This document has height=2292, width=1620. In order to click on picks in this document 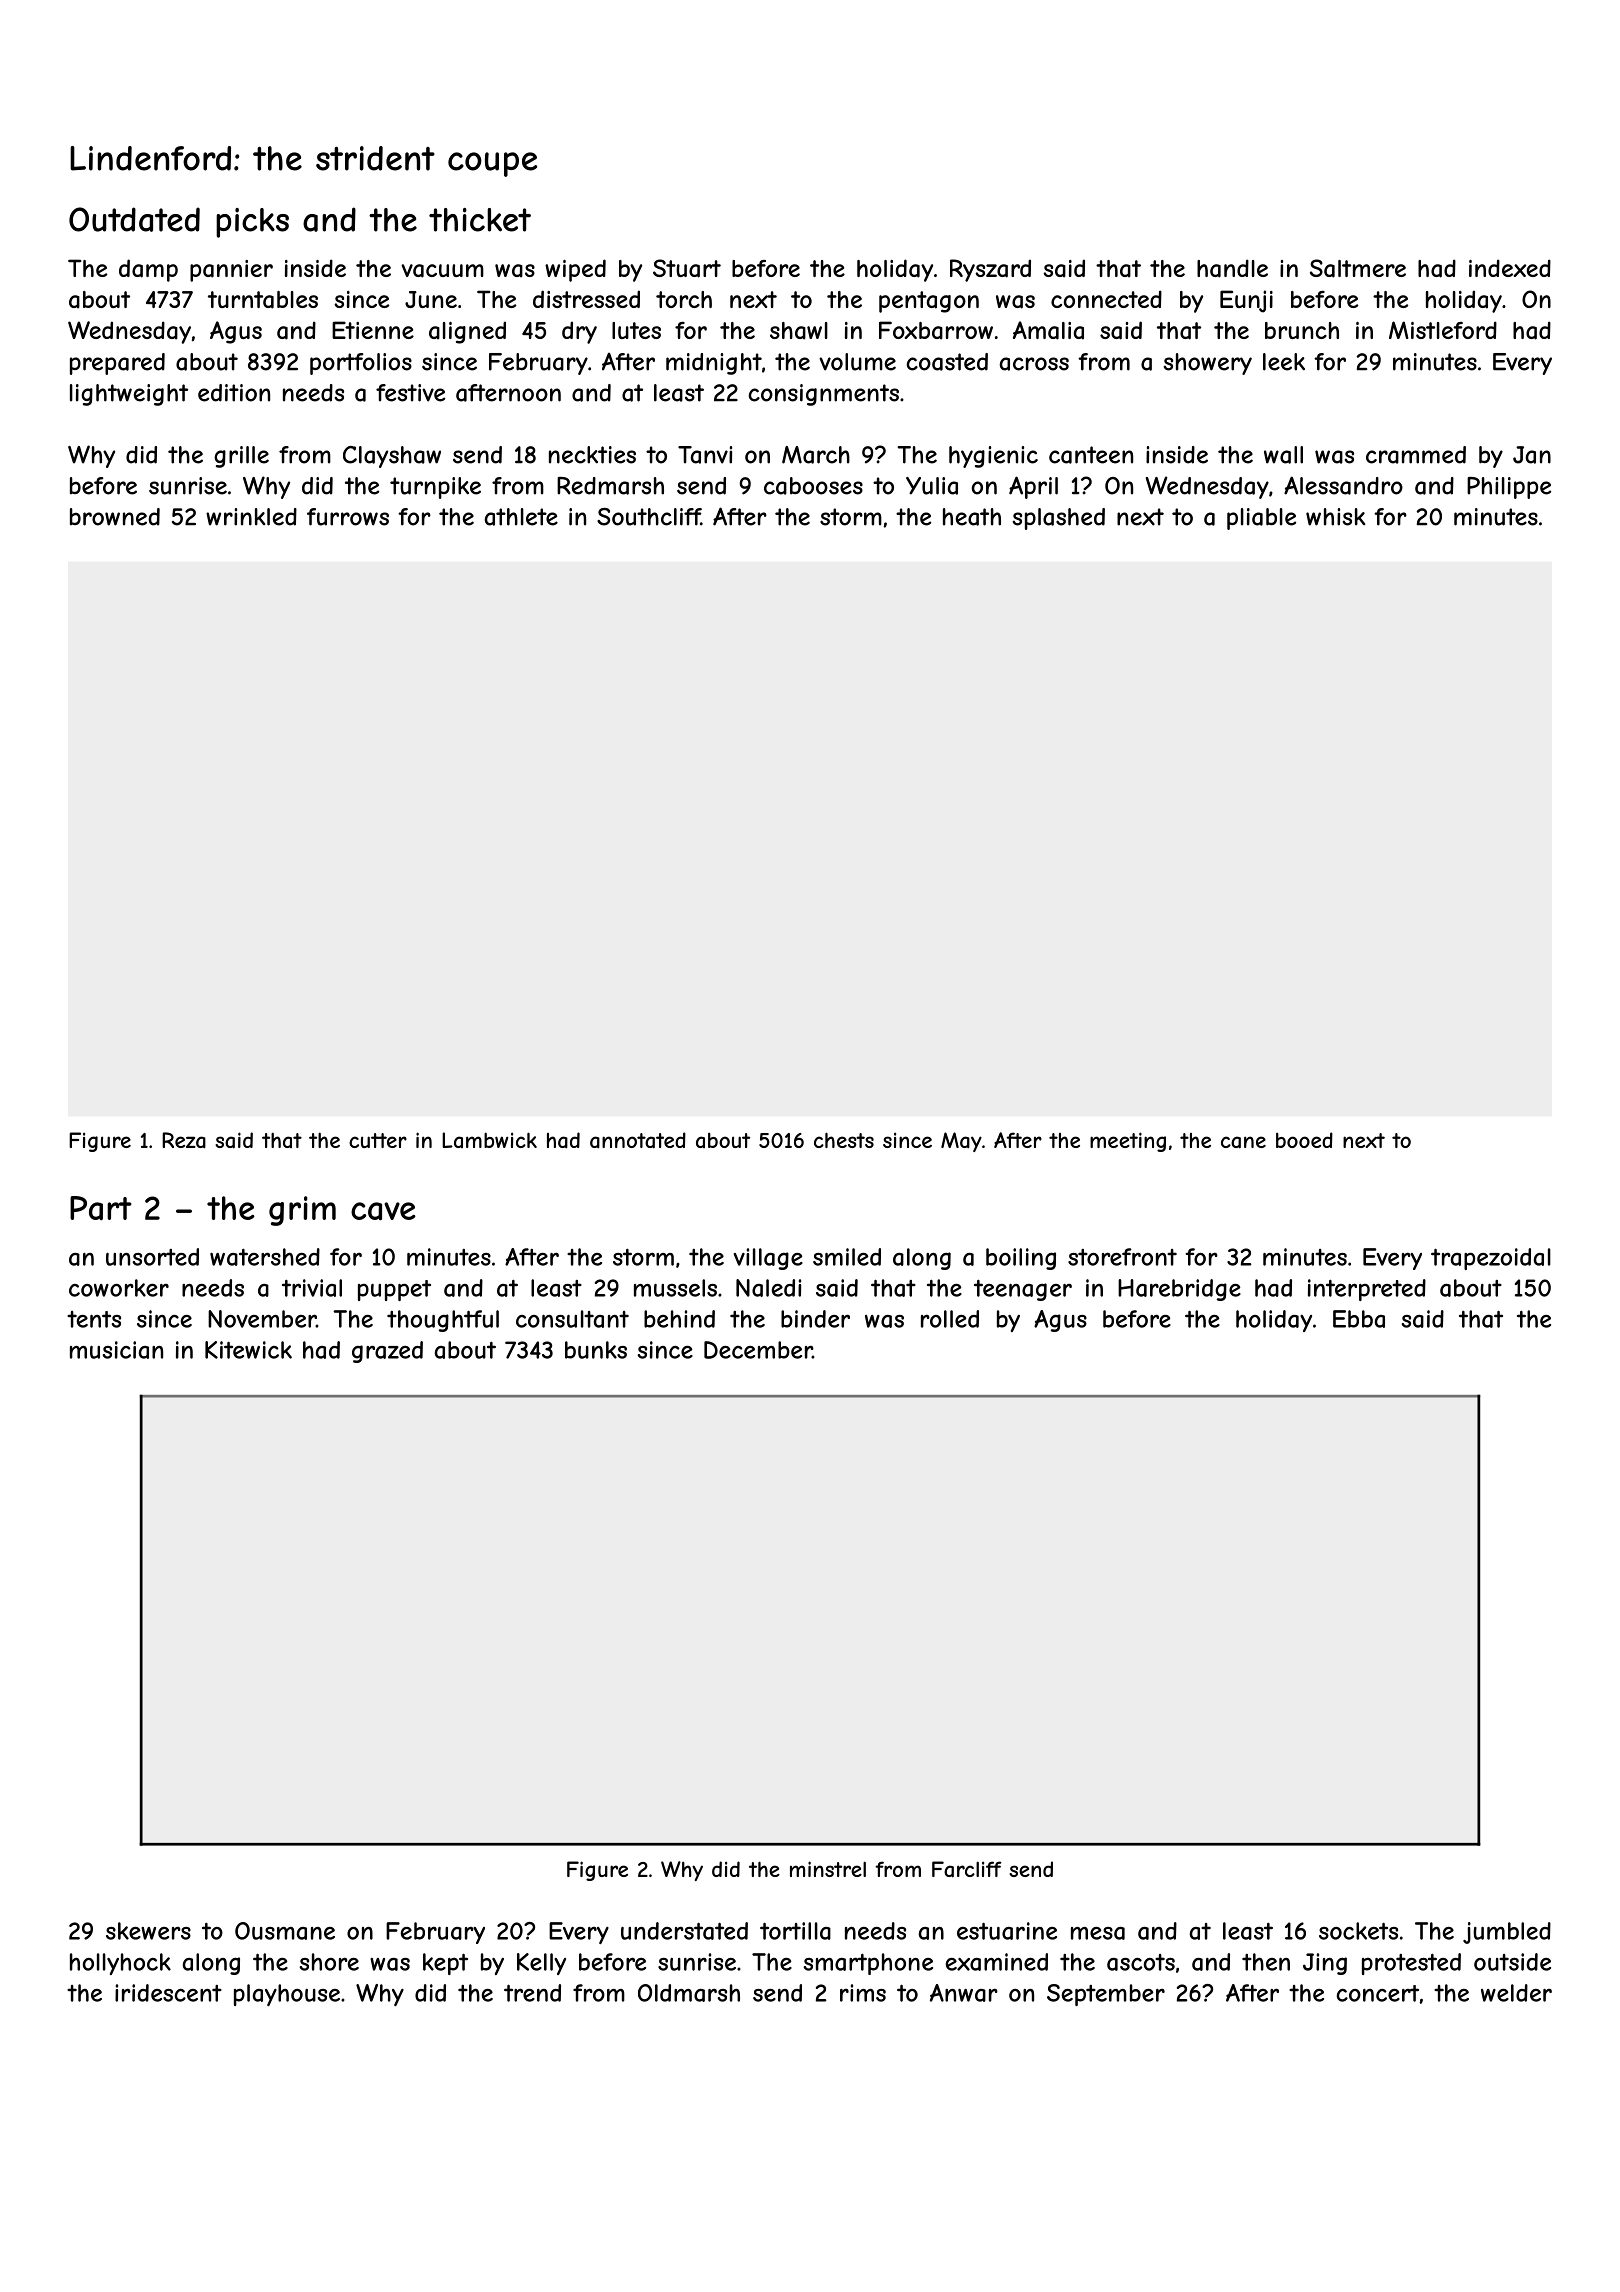, I will do `click(252, 223)`.
